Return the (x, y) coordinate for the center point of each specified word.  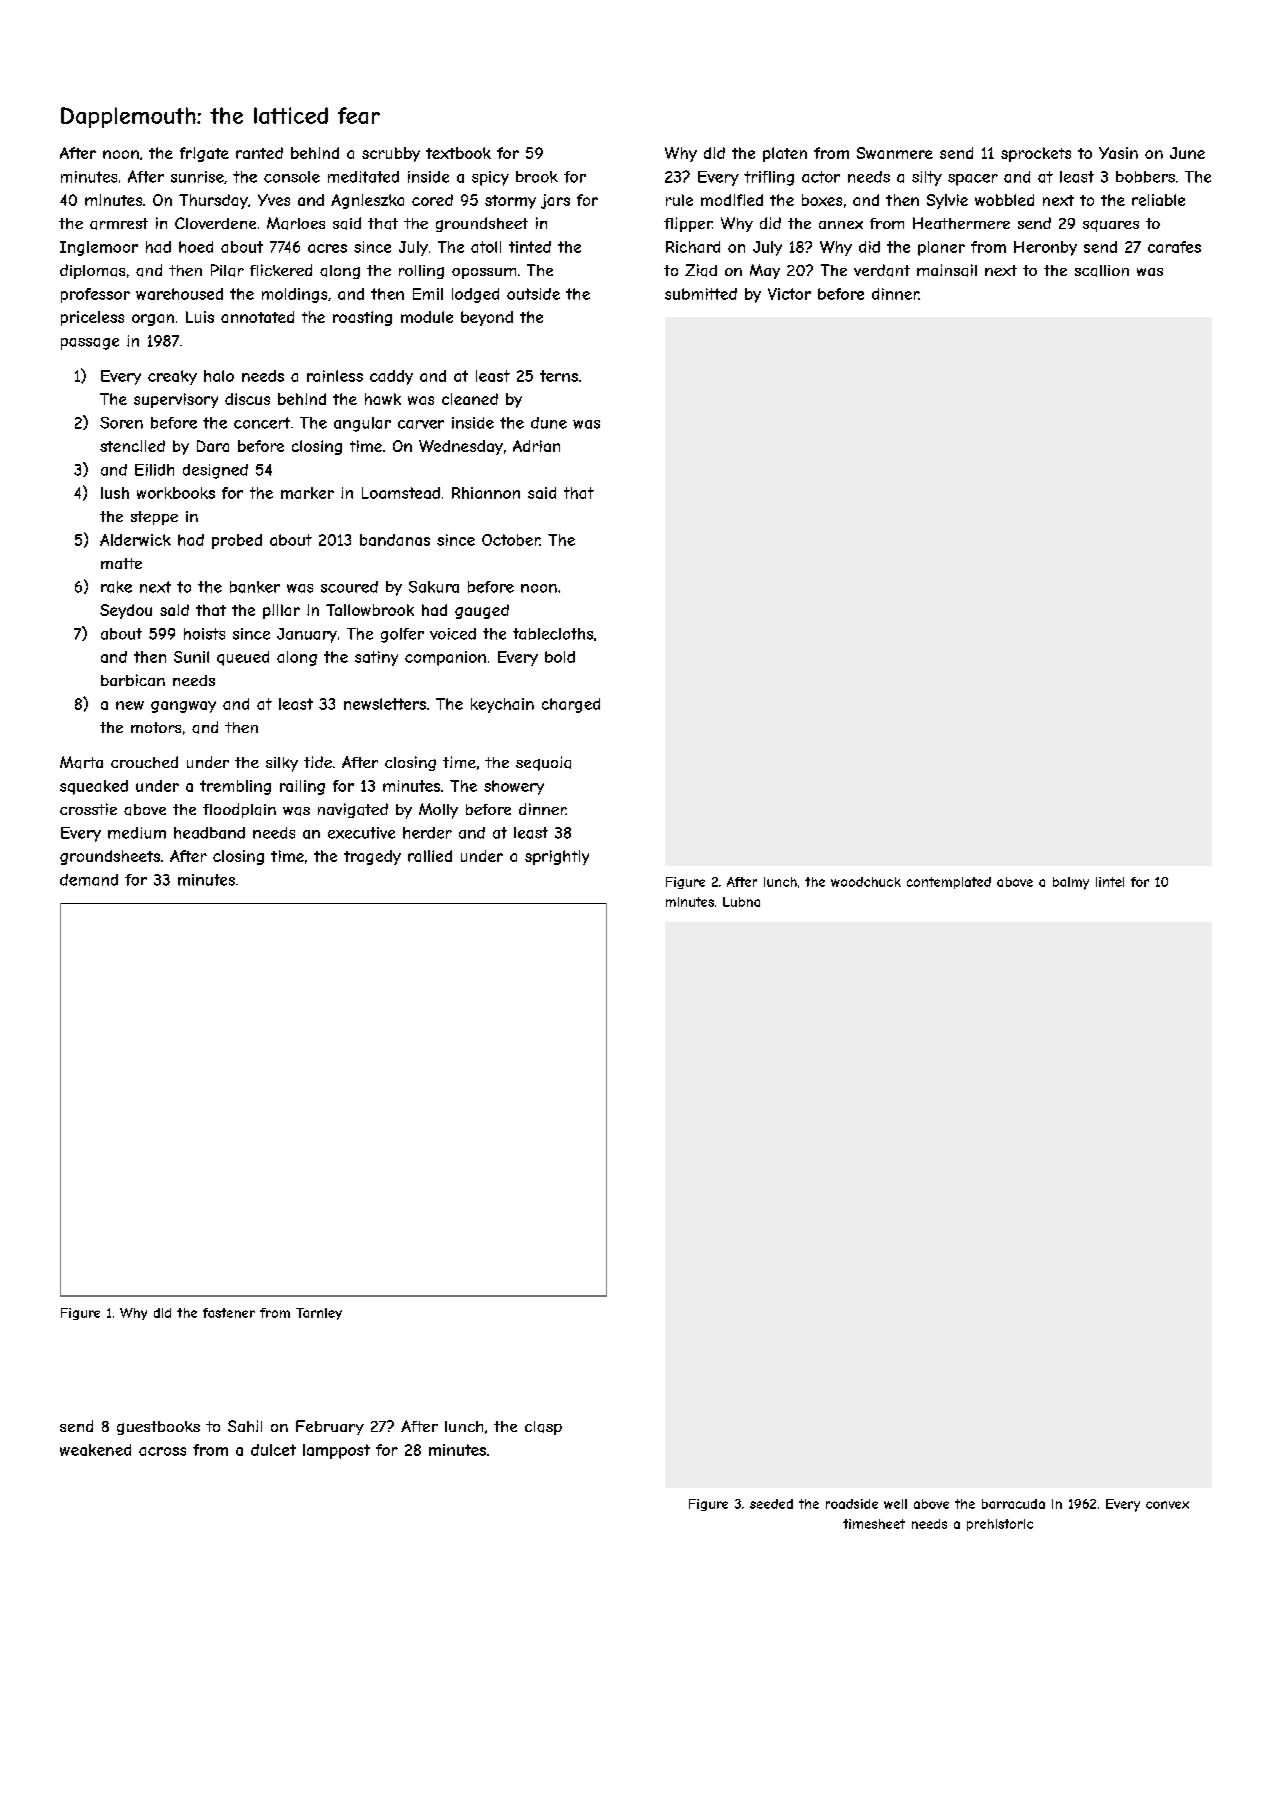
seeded (771, 1504)
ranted (259, 153)
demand (89, 880)
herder (427, 833)
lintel (1110, 882)
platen (785, 154)
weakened (95, 1450)
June (1187, 153)
